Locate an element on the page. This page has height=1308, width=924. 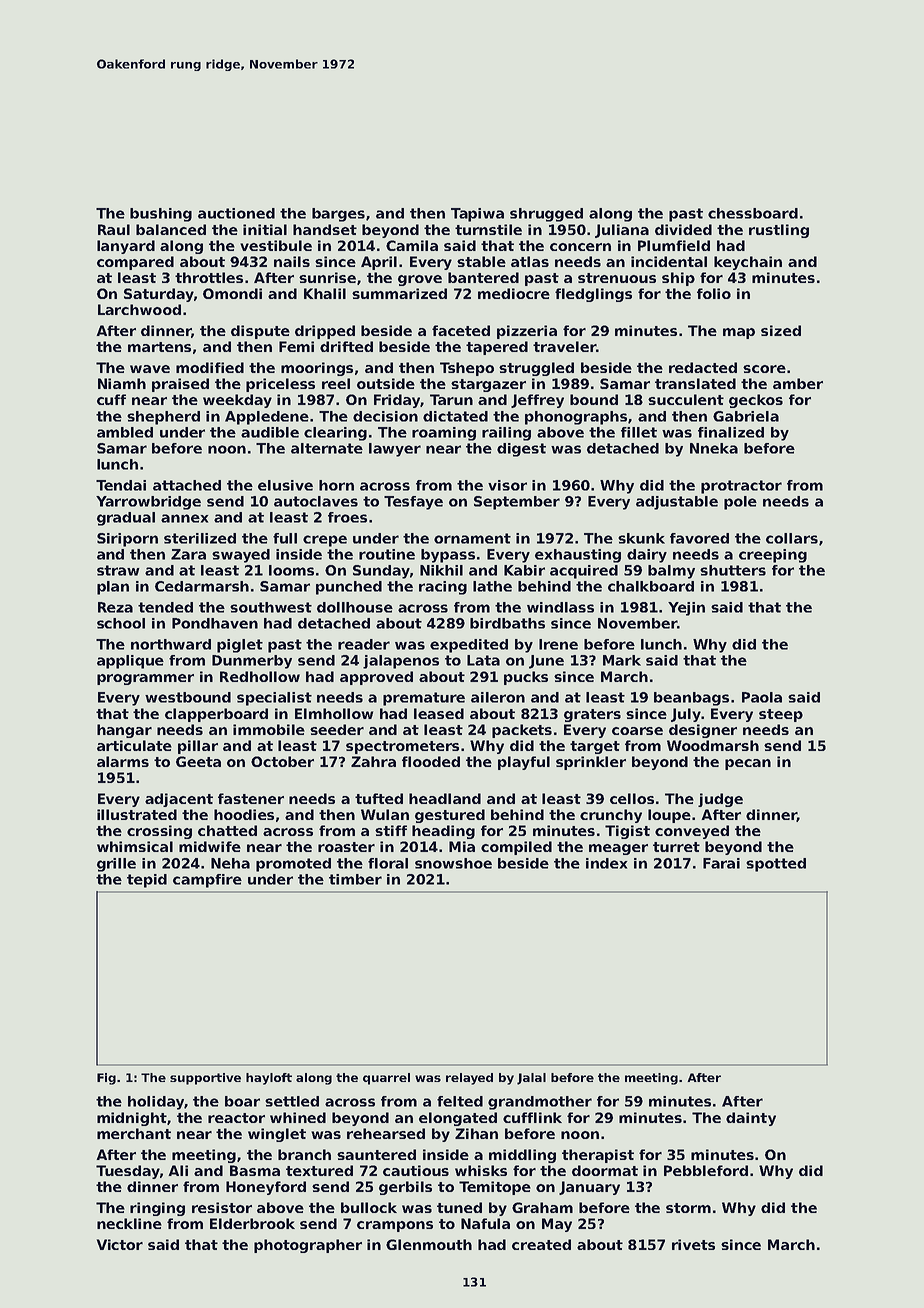
auctioned is located at coordinates (236, 213).
